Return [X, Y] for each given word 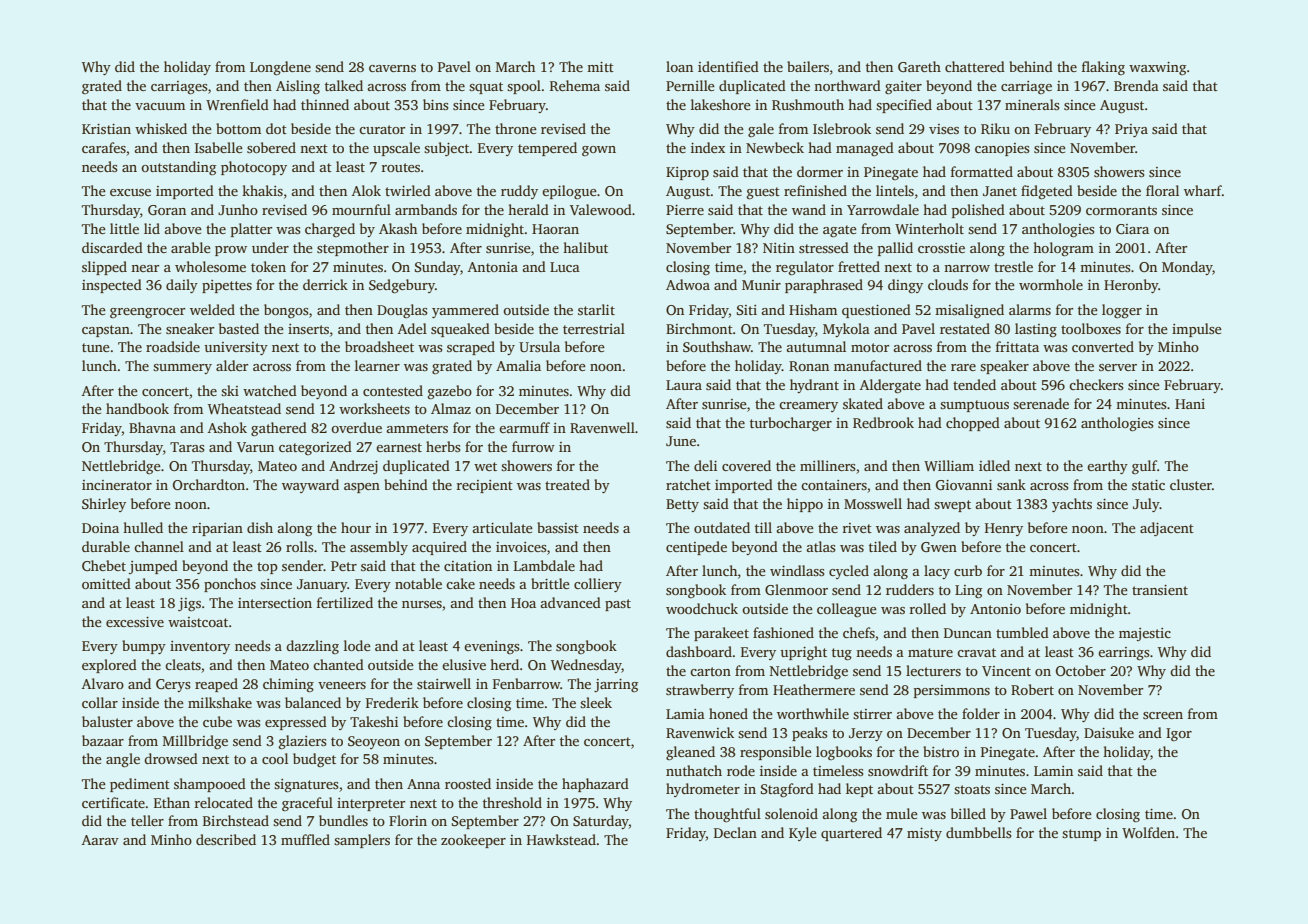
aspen [362, 488]
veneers [342, 685]
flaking [1103, 68]
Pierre [685, 210]
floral [1162, 190]
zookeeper [473, 841]
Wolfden [1148, 832]
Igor [1179, 734]
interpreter [371, 804]
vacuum [160, 106]
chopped [973, 424]
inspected [112, 286]
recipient [485, 486]
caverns [392, 68]
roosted [468, 783]
